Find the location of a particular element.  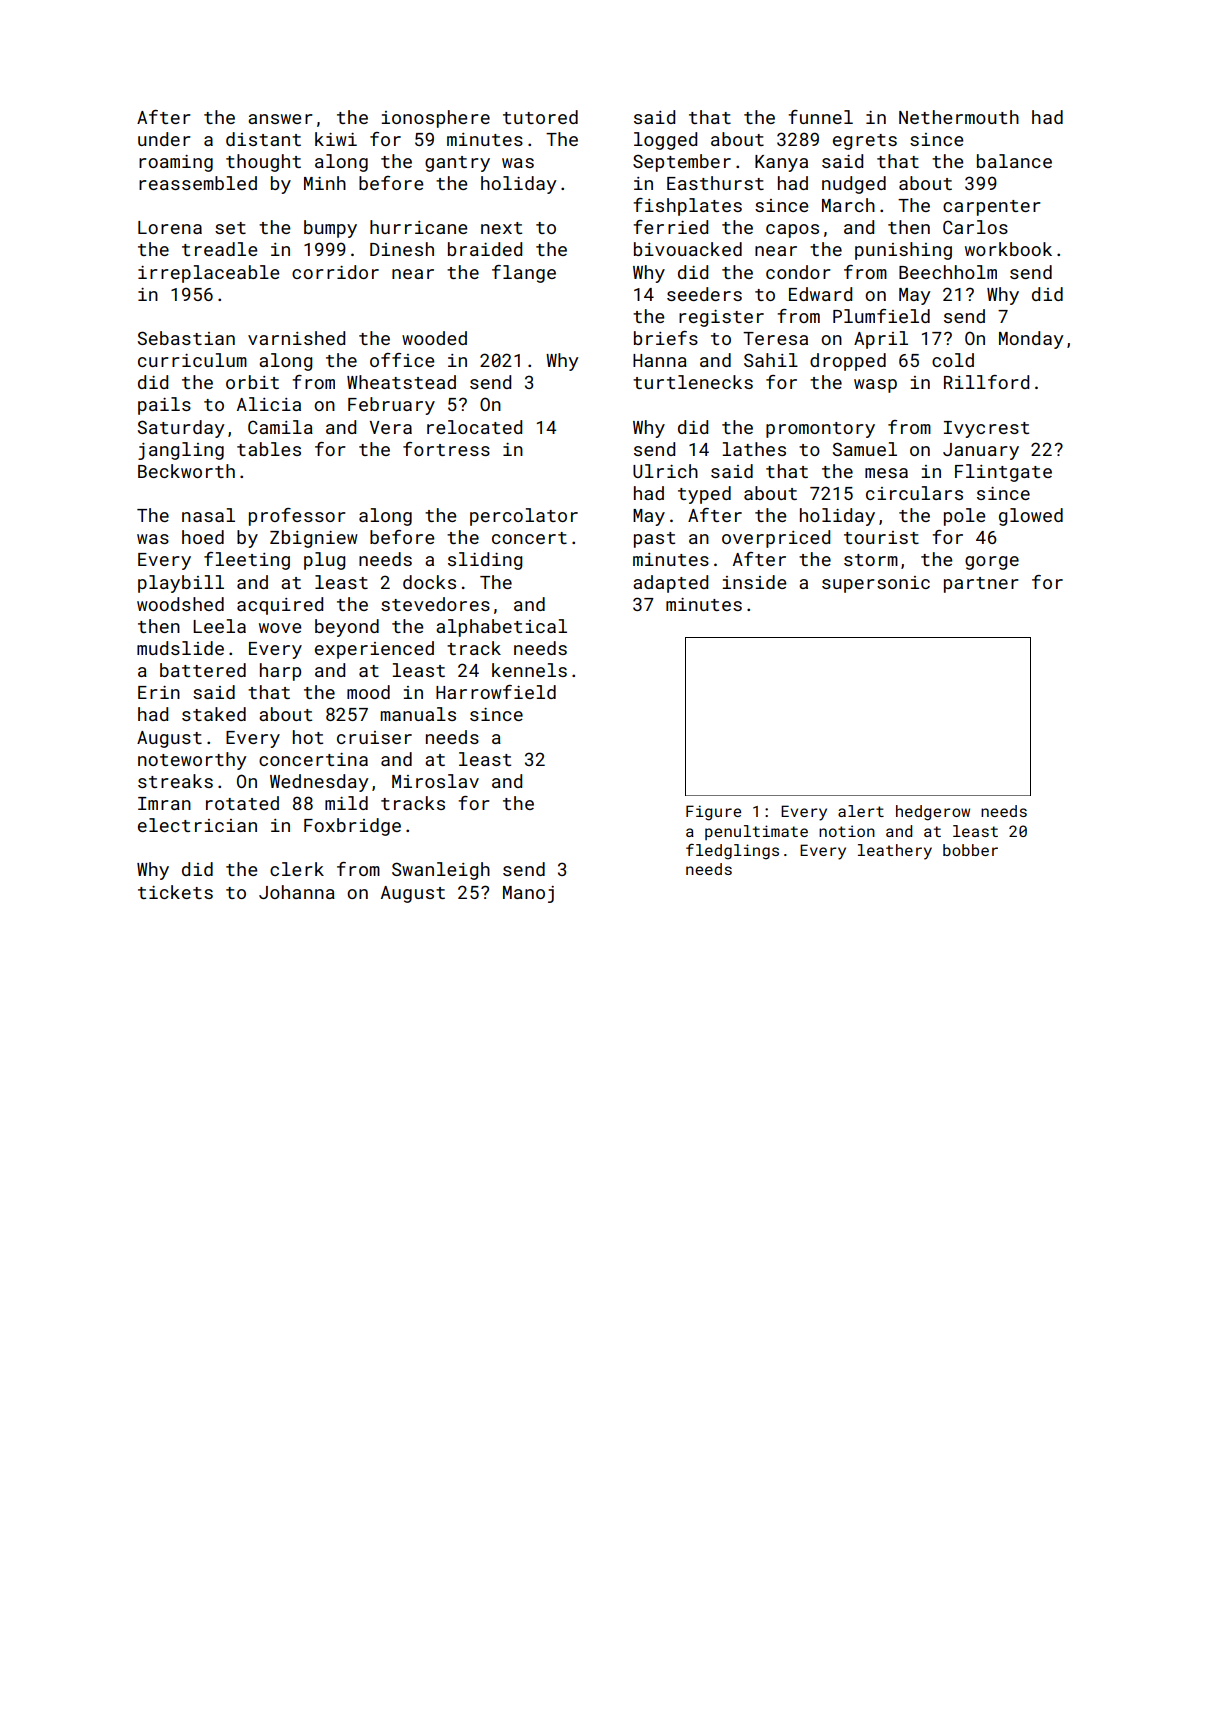

Rillford is located at coordinates (986, 382).
